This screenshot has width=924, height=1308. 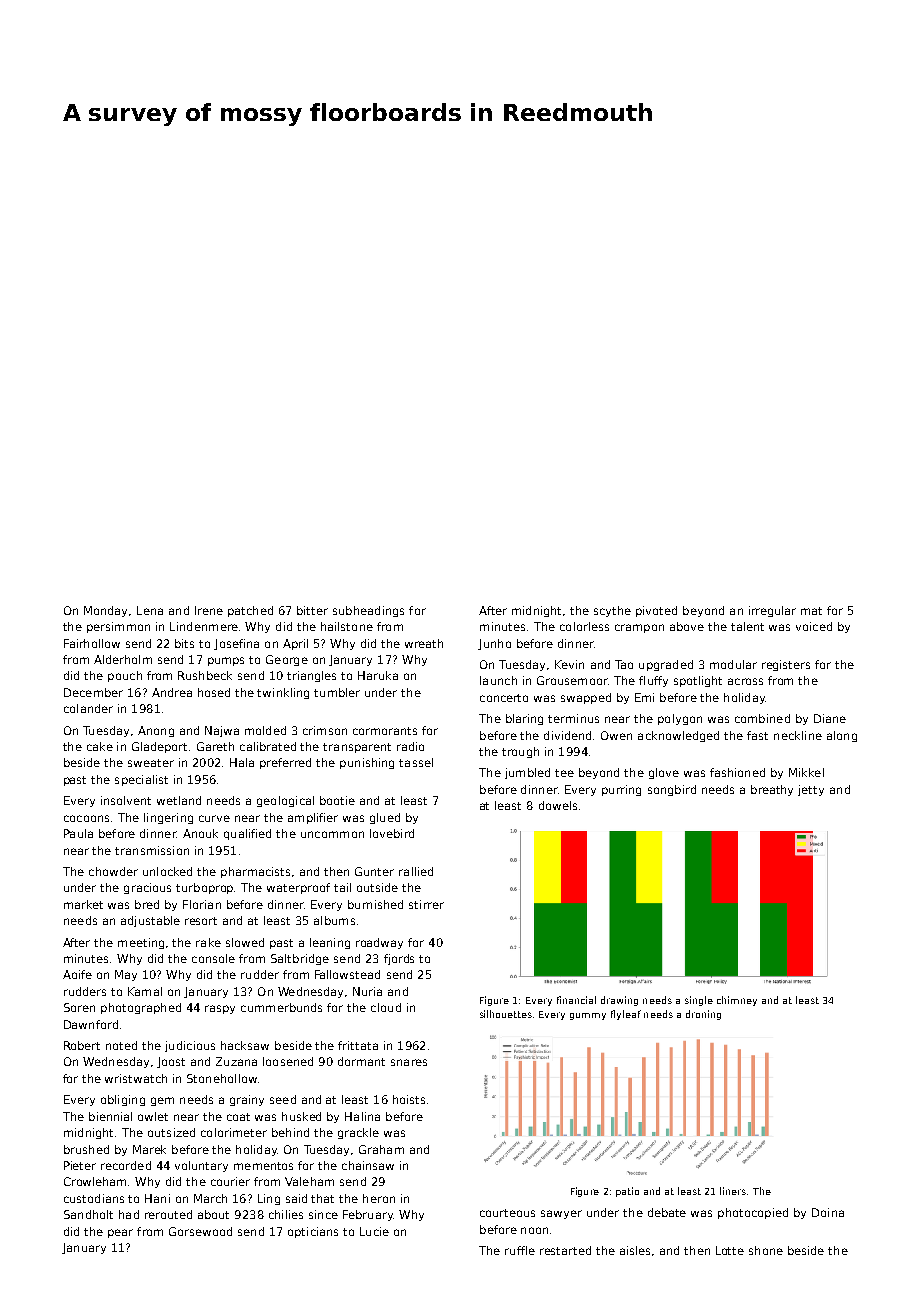 What do you see at coordinates (379, 943) in the screenshot?
I see `roadway` at bounding box center [379, 943].
